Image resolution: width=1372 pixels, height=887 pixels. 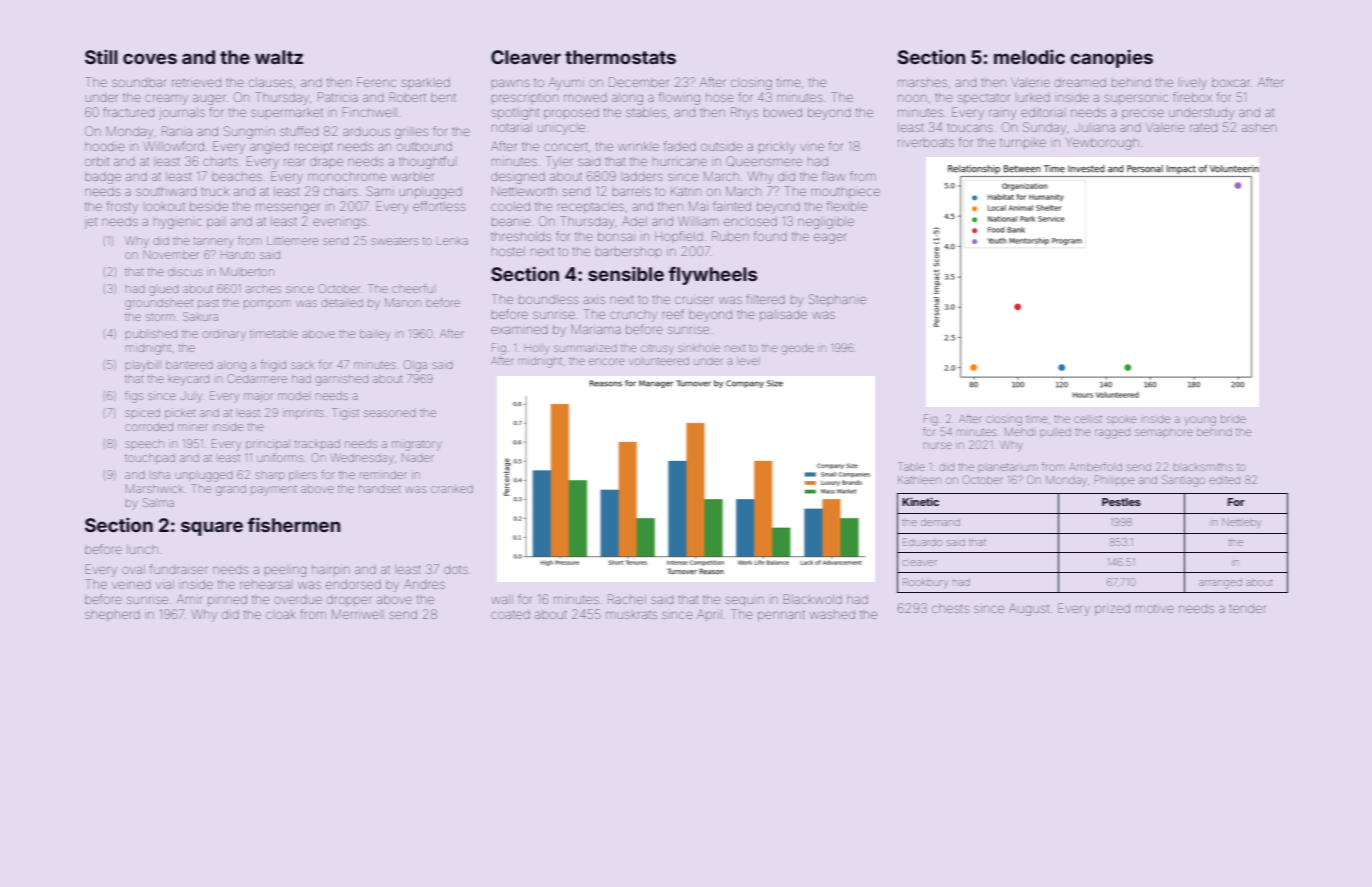 I want to click on encore, so click(x=606, y=361).
